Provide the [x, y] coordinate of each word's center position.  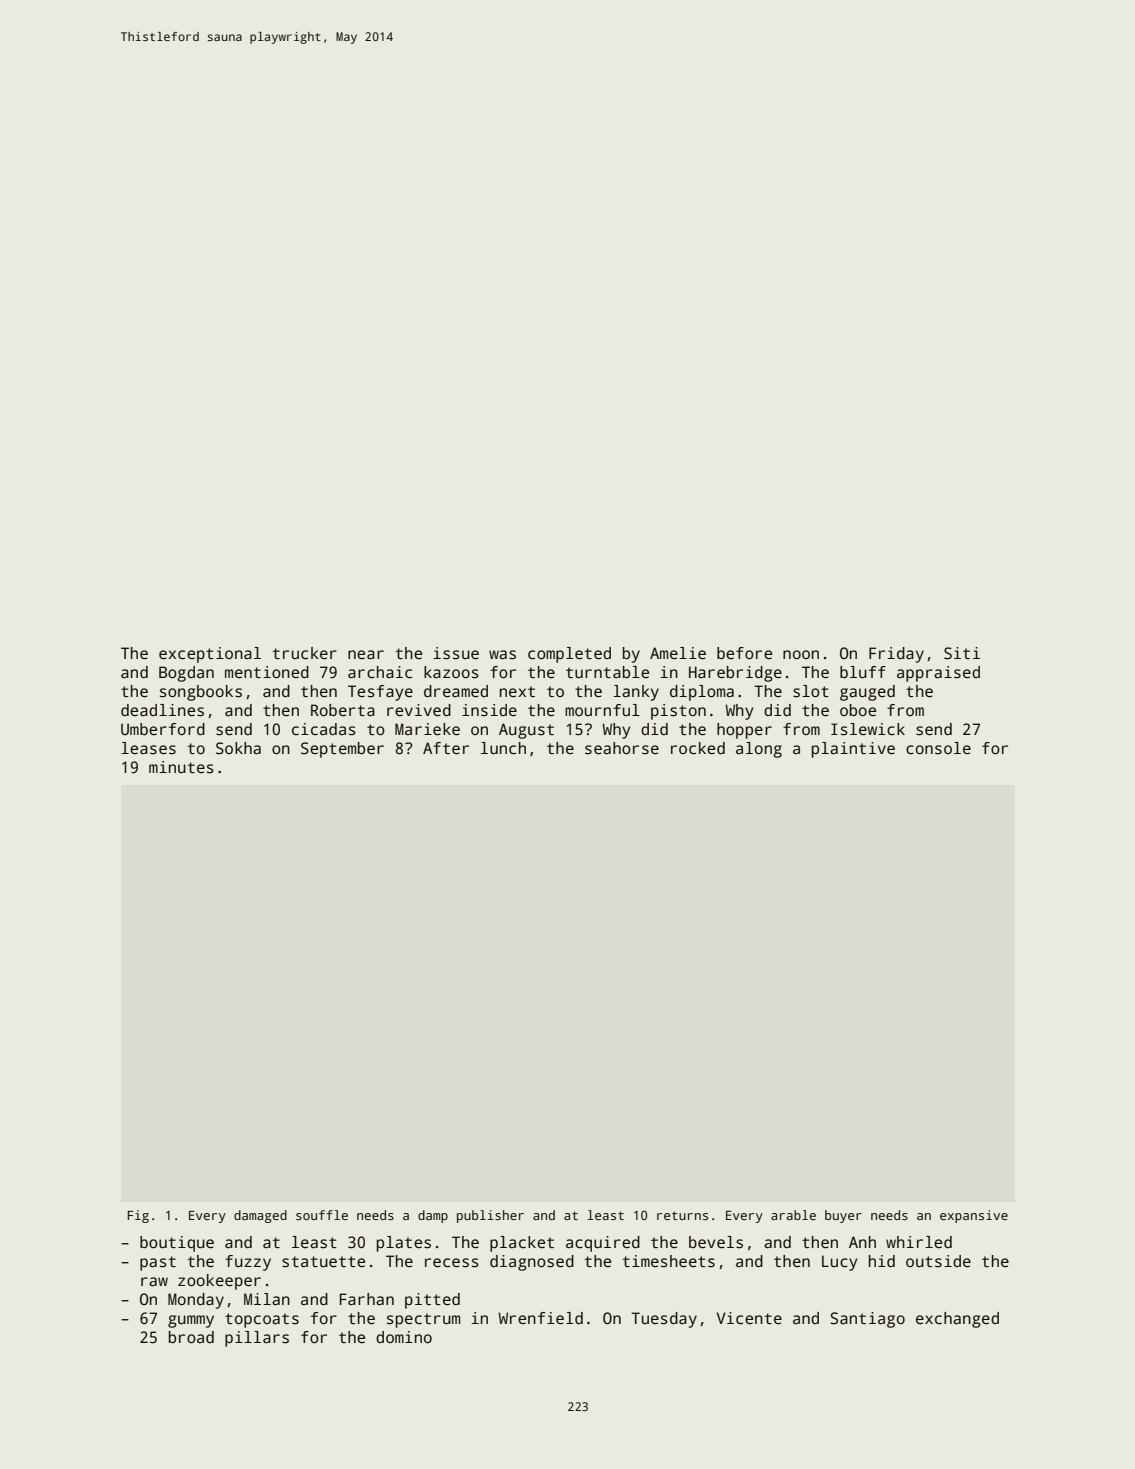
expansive [974, 1216]
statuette [323, 1262]
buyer [843, 1216]
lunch [503, 748]
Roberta [343, 710]
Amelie [678, 653]
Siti [962, 653]
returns [682, 1215]
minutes [181, 767]
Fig [138, 1216]
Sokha [238, 748]
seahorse [622, 748]
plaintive [853, 750]
